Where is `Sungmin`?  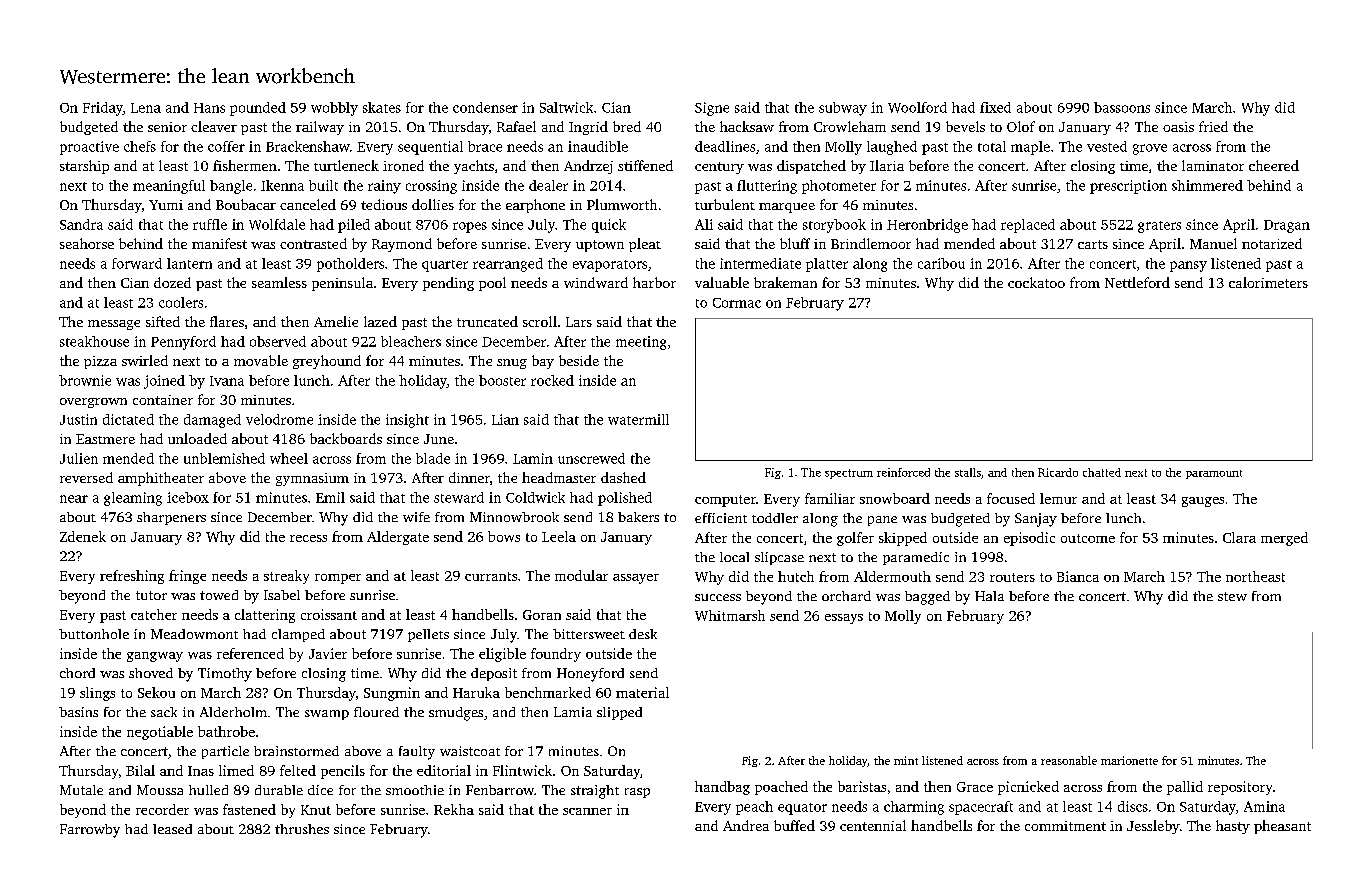
Sungmin is located at coordinates (392, 694).
